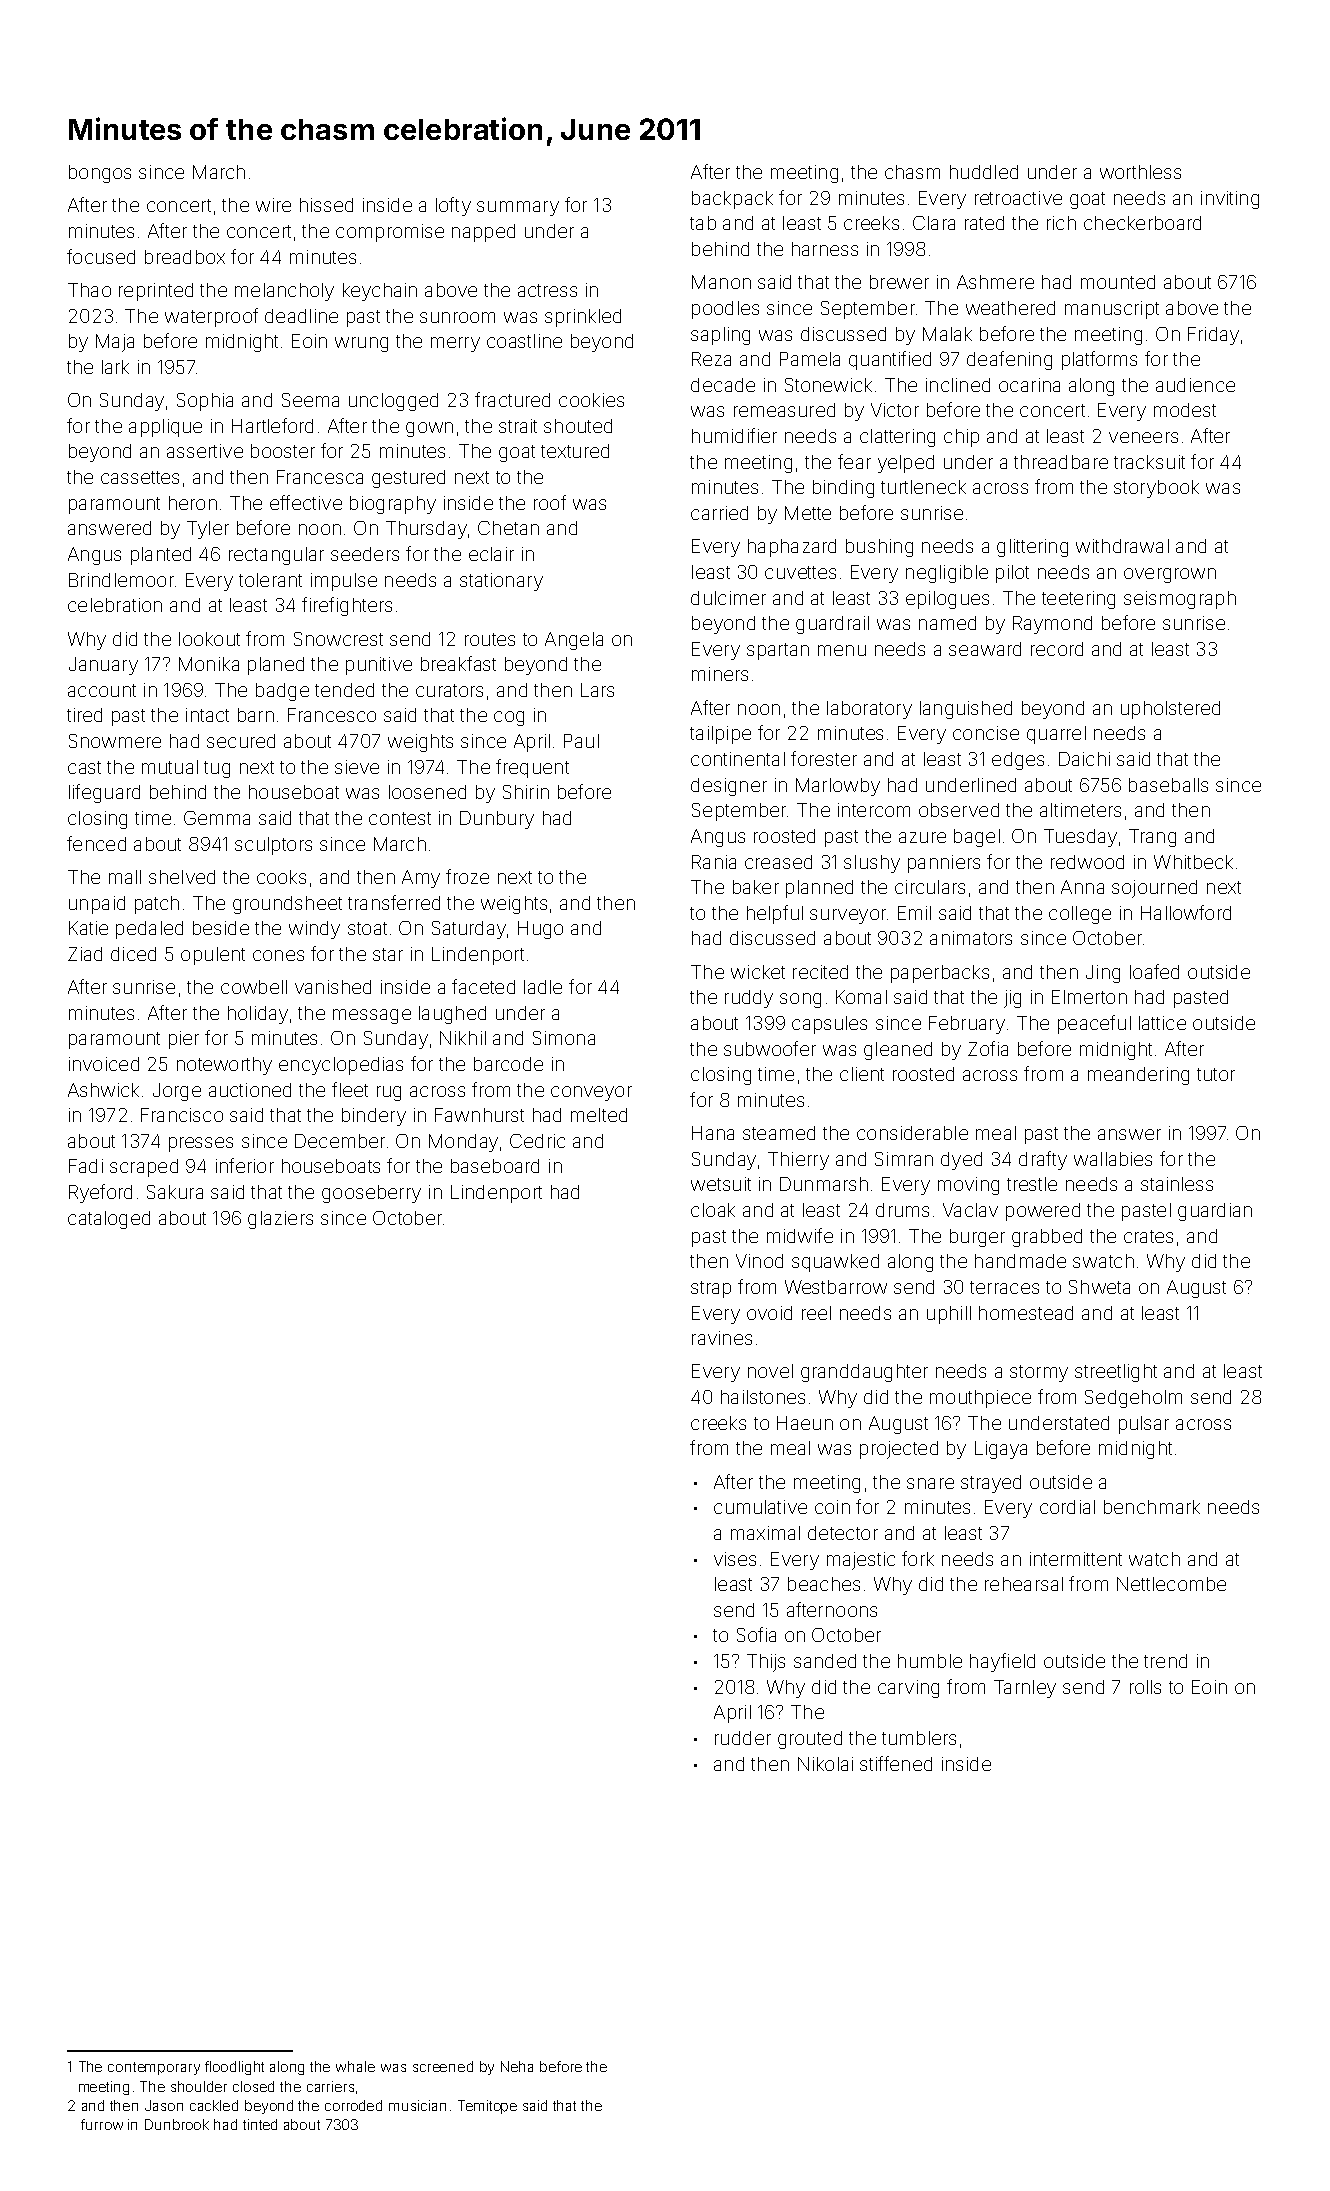 This image has height=2191, width=1330. Describe the element at coordinates (743, 1738) in the image. I see `rudder` at that location.
